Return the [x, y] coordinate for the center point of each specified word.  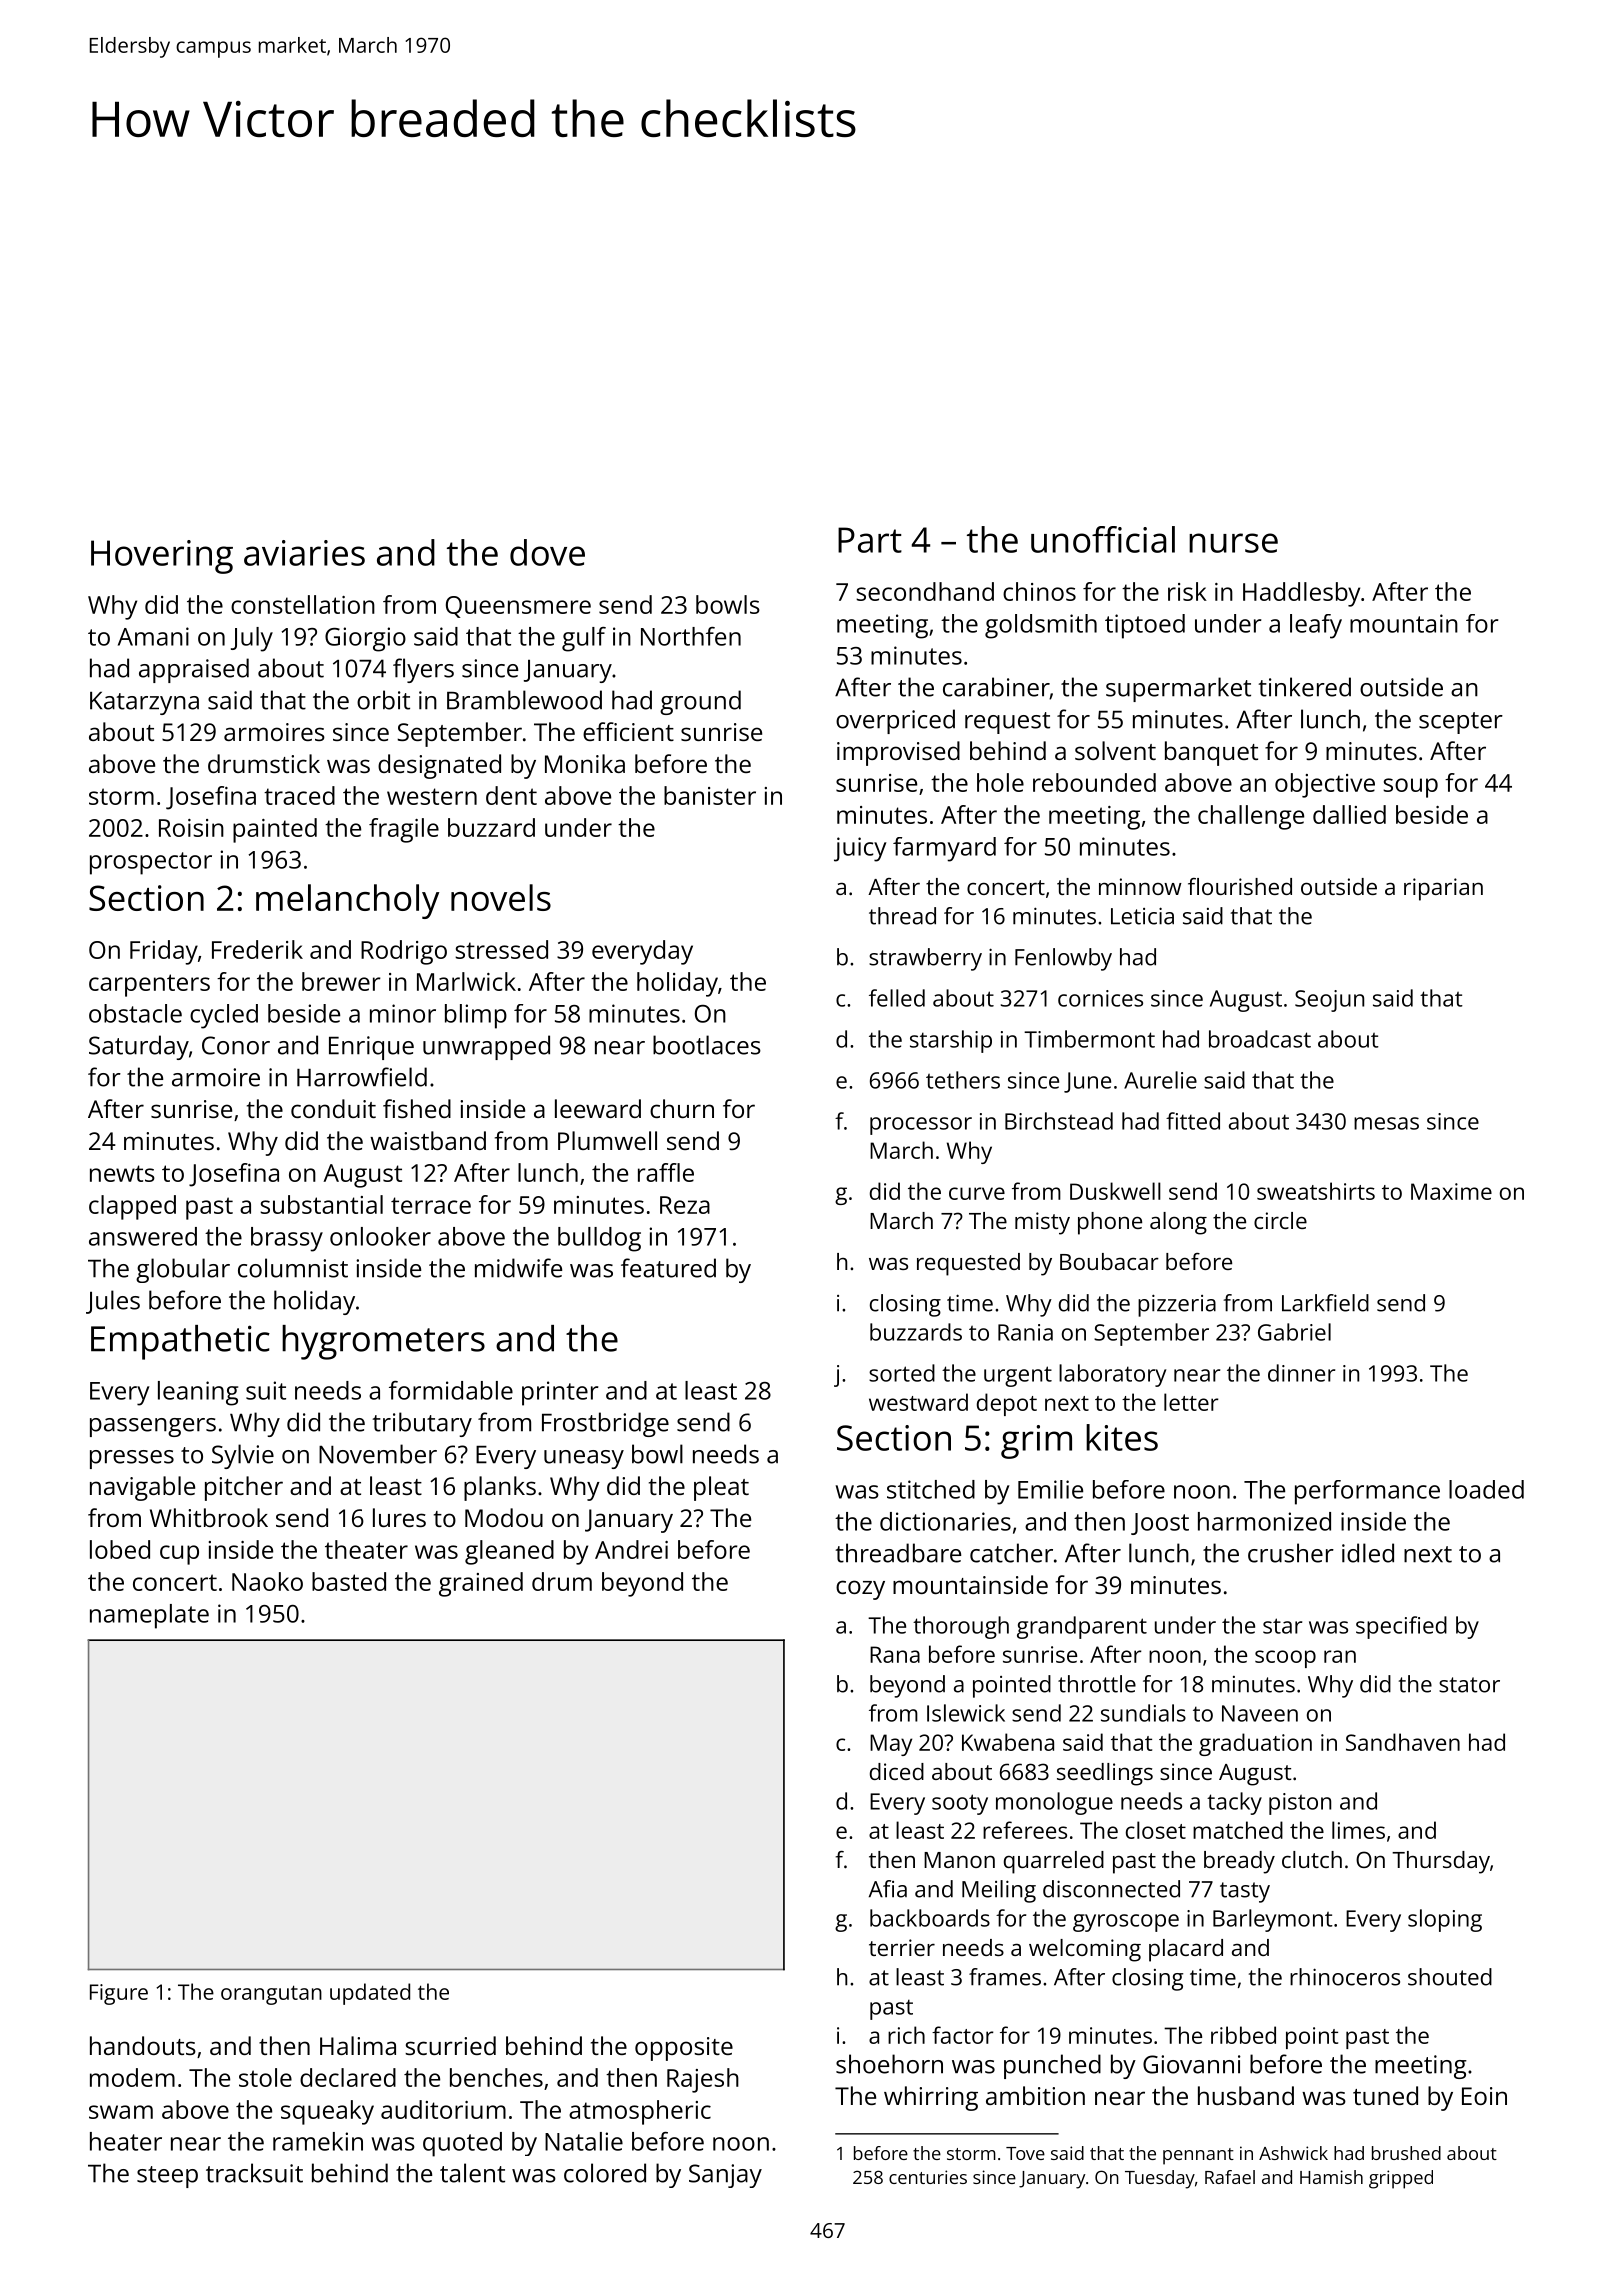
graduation [1255, 1744]
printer [560, 1393]
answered [143, 1236]
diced [897, 1771]
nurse [1233, 543]
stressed [501, 949]
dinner [1301, 1373]
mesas [1386, 1123]
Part [870, 540]
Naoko [267, 1581]
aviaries [304, 553]
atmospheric [640, 2112]
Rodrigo [404, 952]
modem [132, 2077]
